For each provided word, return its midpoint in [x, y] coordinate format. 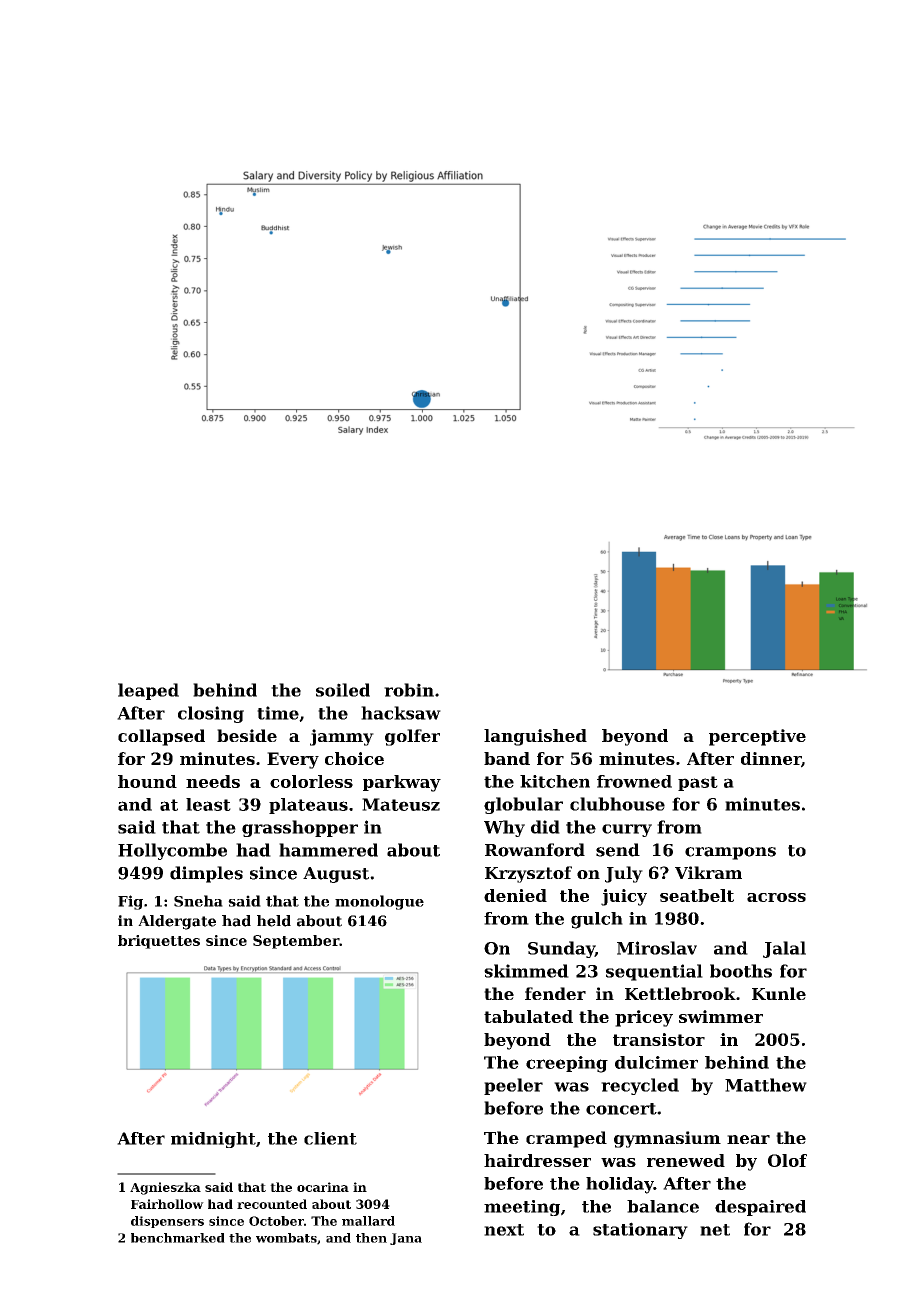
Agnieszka [165, 1188]
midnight [213, 1140]
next [504, 1230]
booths [741, 971]
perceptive [757, 737]
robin [409, 690]
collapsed [161, 737]
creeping [567, 1064]
